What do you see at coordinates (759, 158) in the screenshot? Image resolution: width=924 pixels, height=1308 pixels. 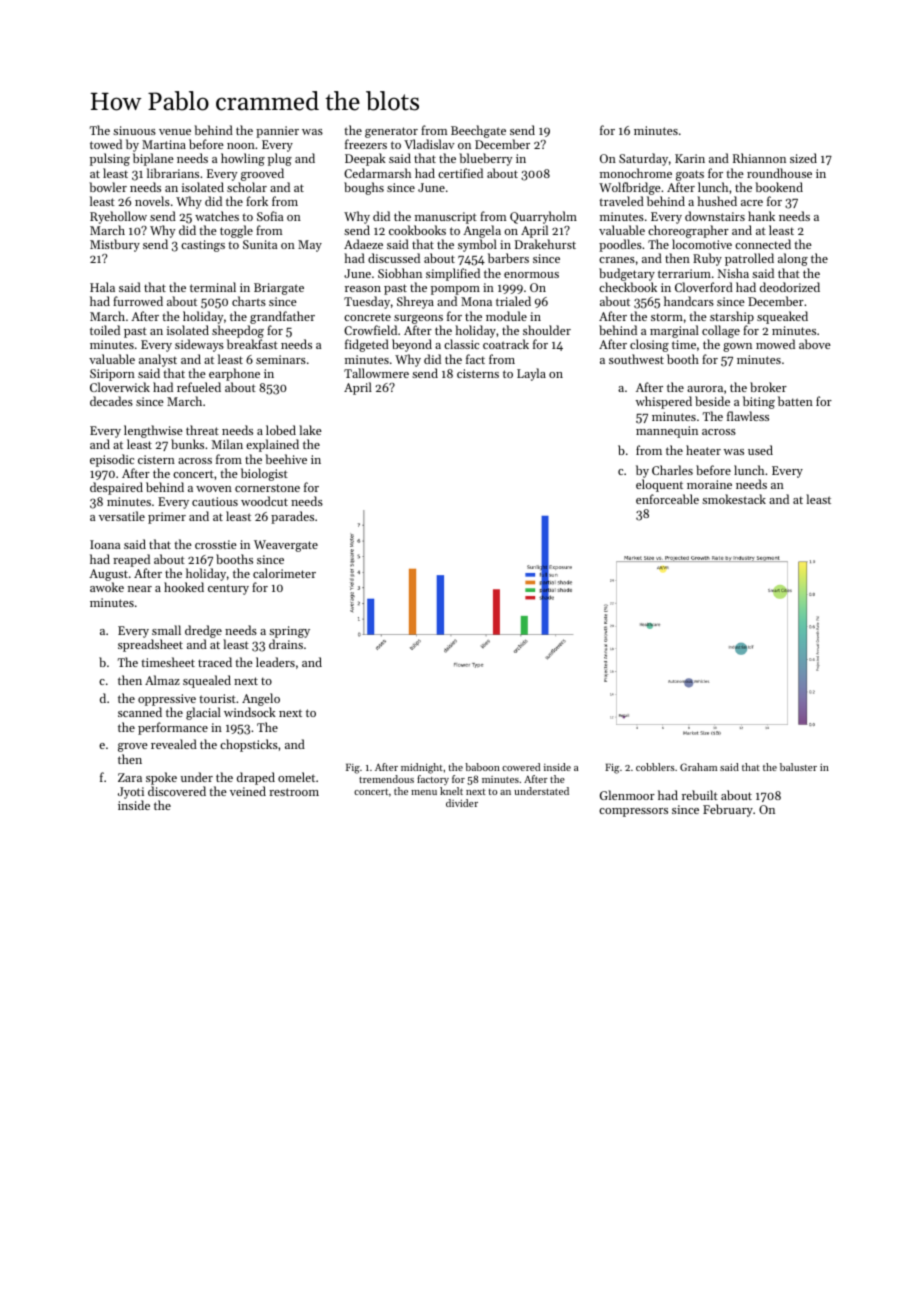 I see `Rhiannon` at bounding box center [759, 158].
